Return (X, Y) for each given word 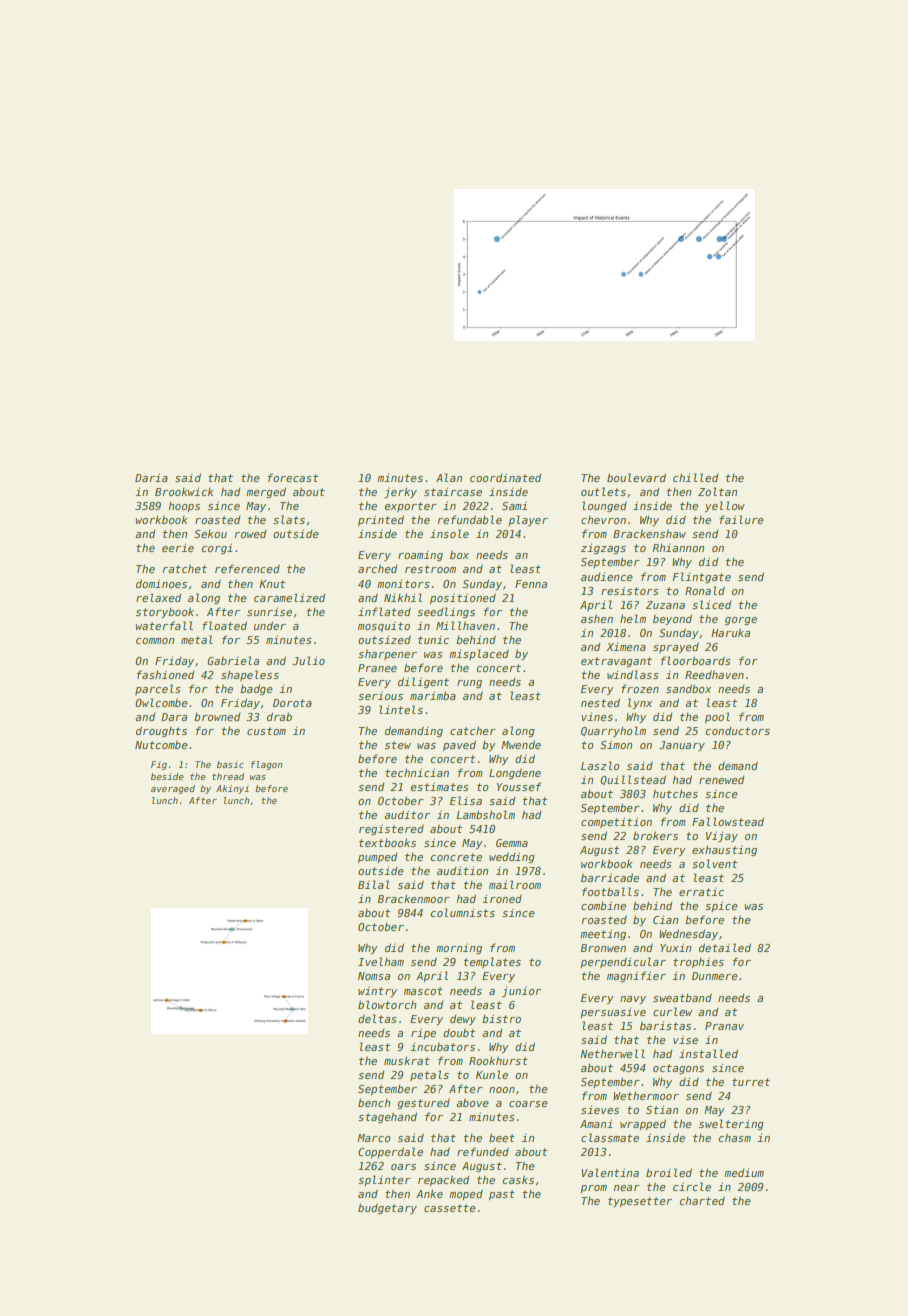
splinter (384, 1180)
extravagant (616, 662)
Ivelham (381, 961)
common (155, 641)
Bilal (374, 884)
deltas (377, 1018)
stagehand (387, 1117)
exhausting (724, 850)
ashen (597, 619)
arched (378, 569)
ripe (423, 1033)
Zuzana (665, 605)
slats (289, 519)
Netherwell (612, 1053)
